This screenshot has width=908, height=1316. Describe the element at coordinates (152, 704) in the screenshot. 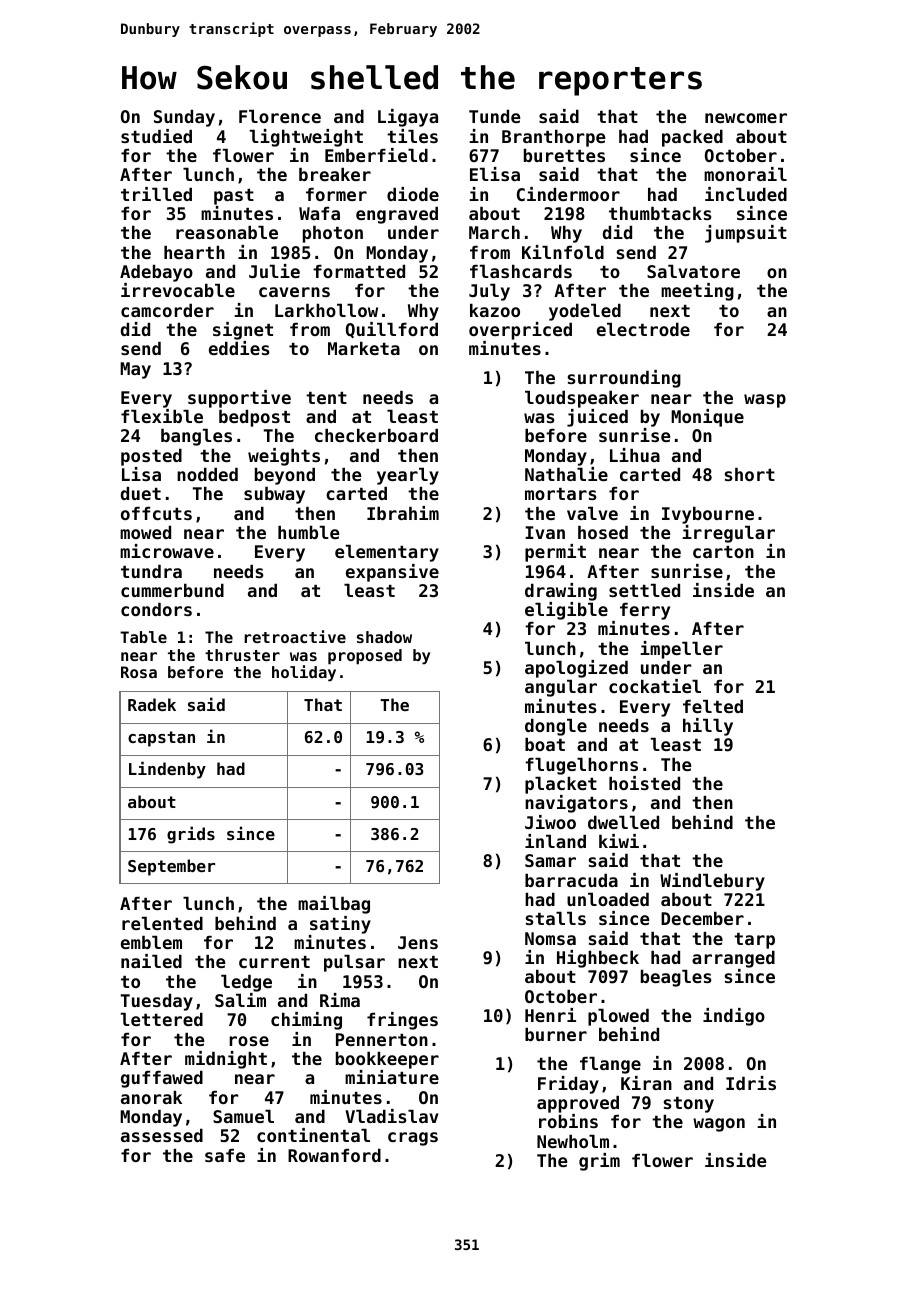

I see `Radek` at that location.
